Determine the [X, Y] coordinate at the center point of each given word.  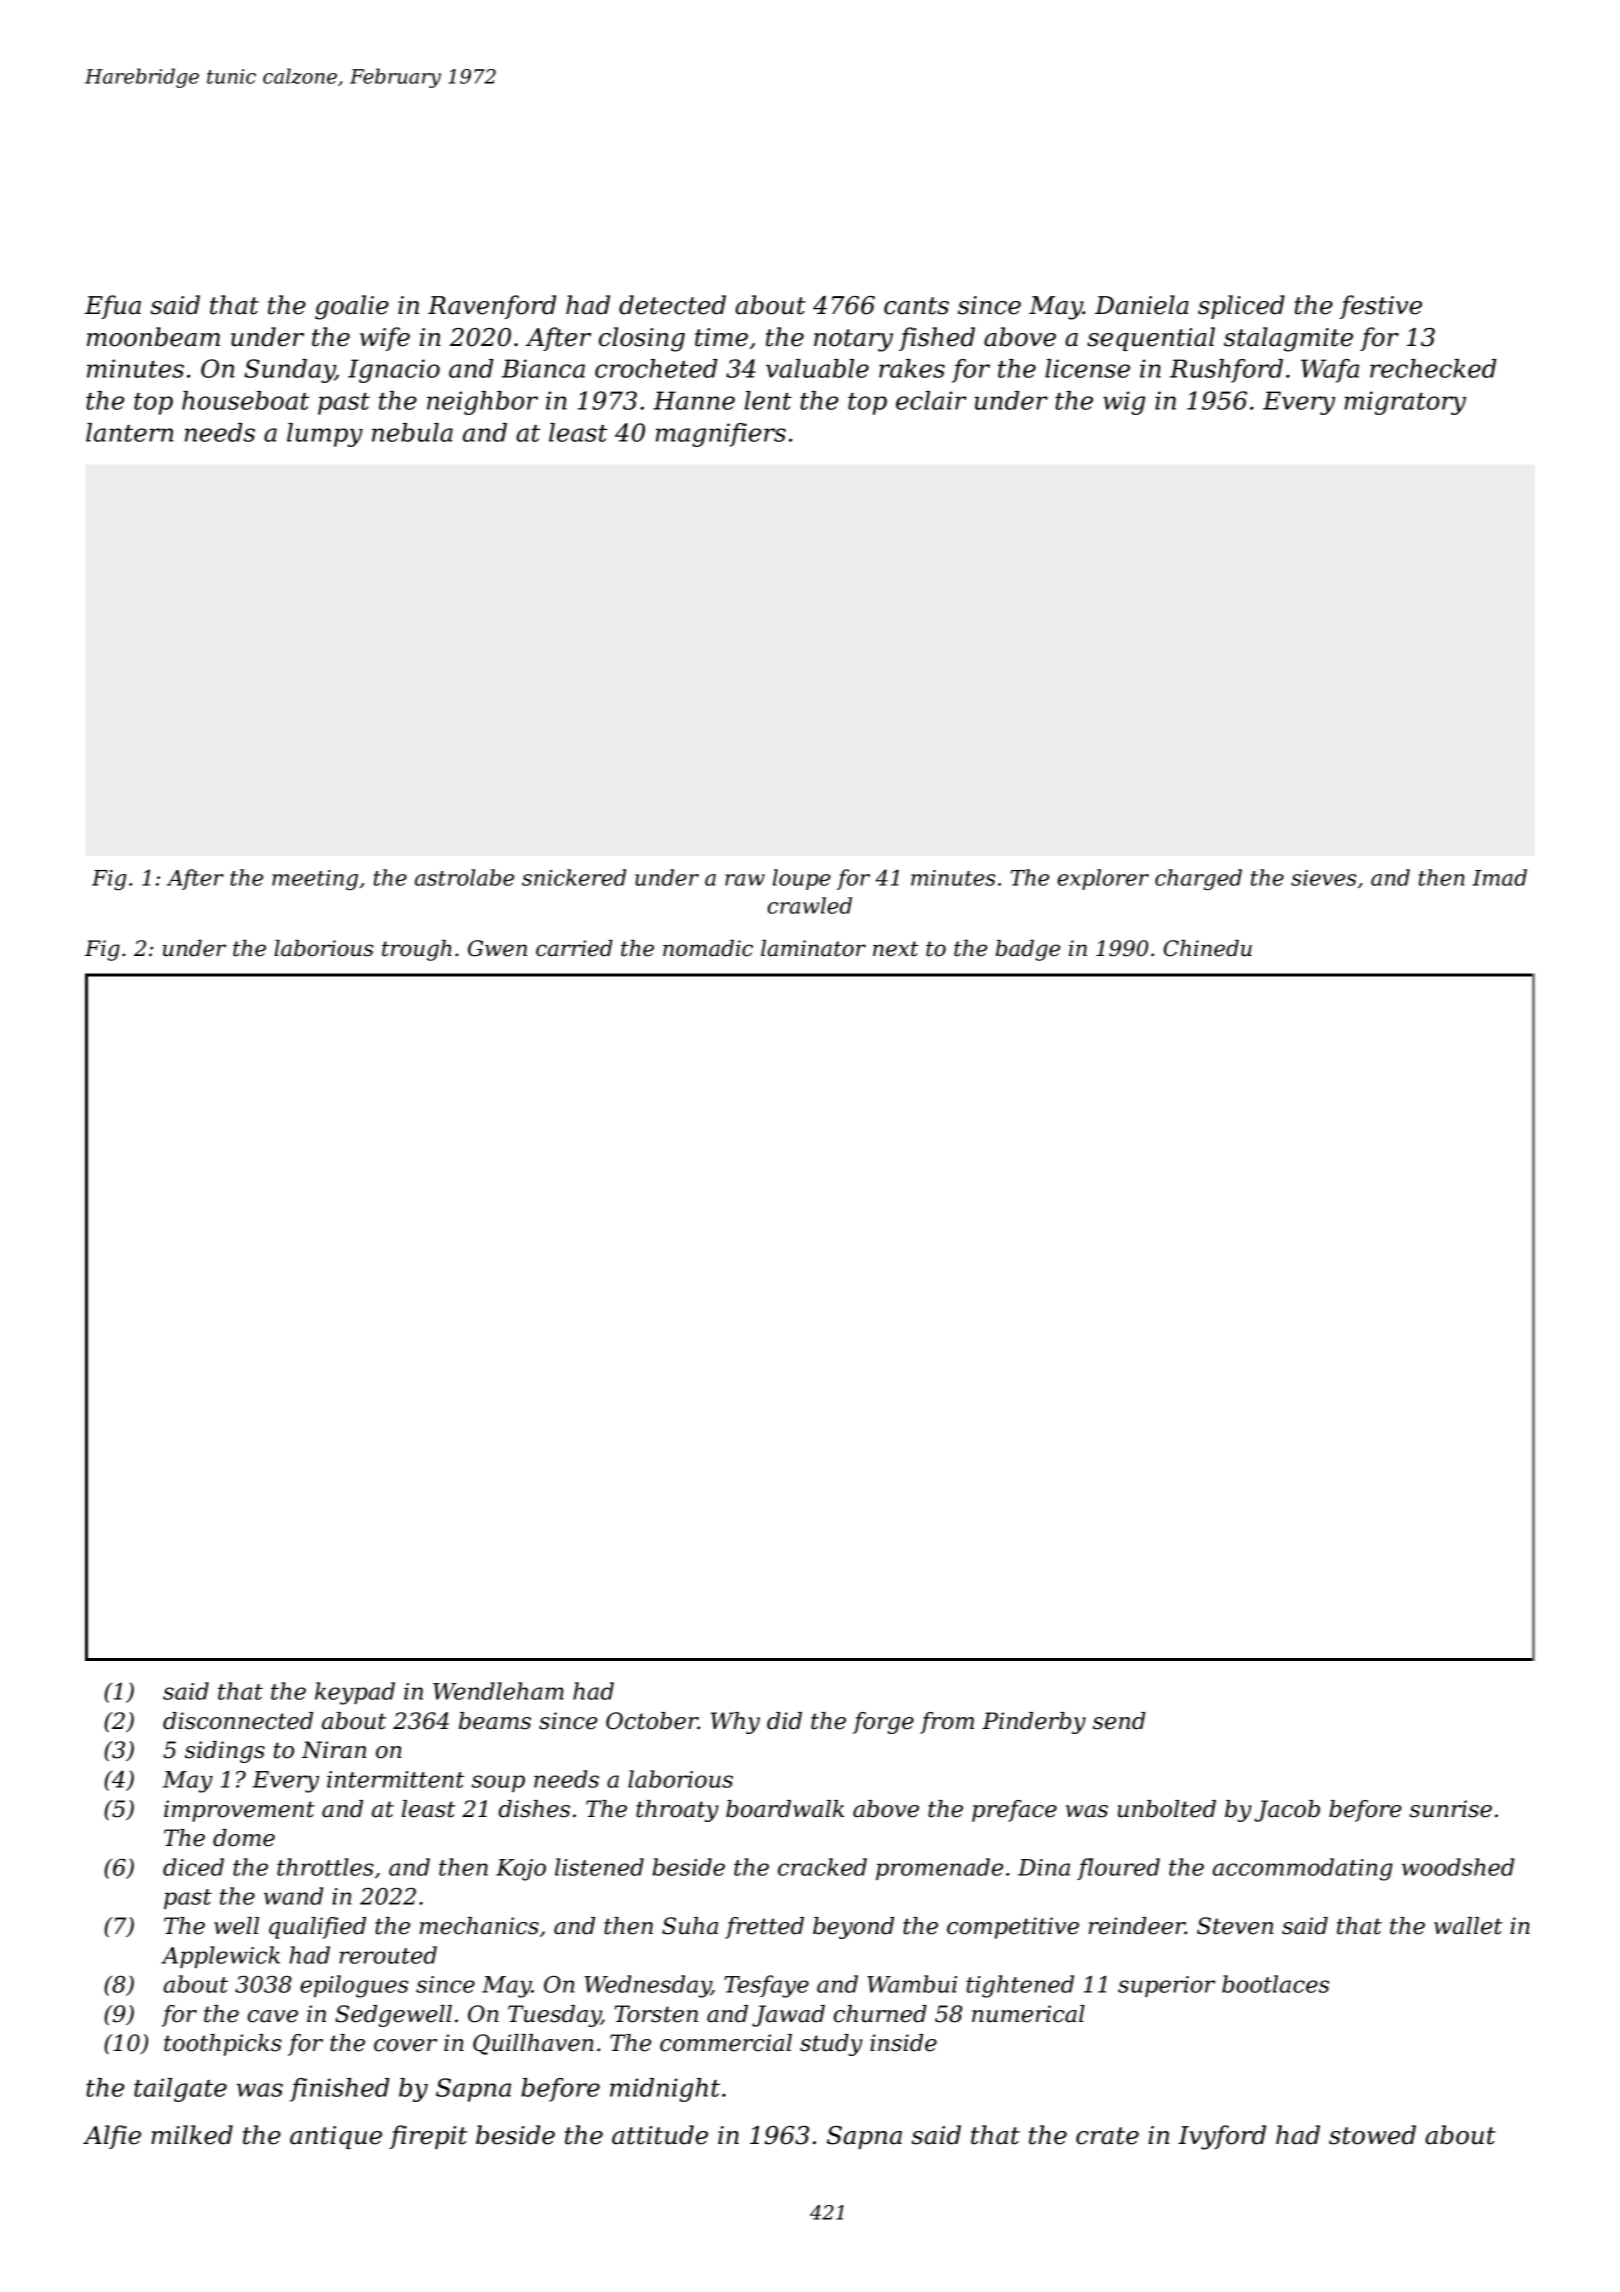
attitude [660, 2135]
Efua [113, 307]
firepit [428, 2137]
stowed [1372, 2135]
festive [1380, 307]
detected [672, 305]
